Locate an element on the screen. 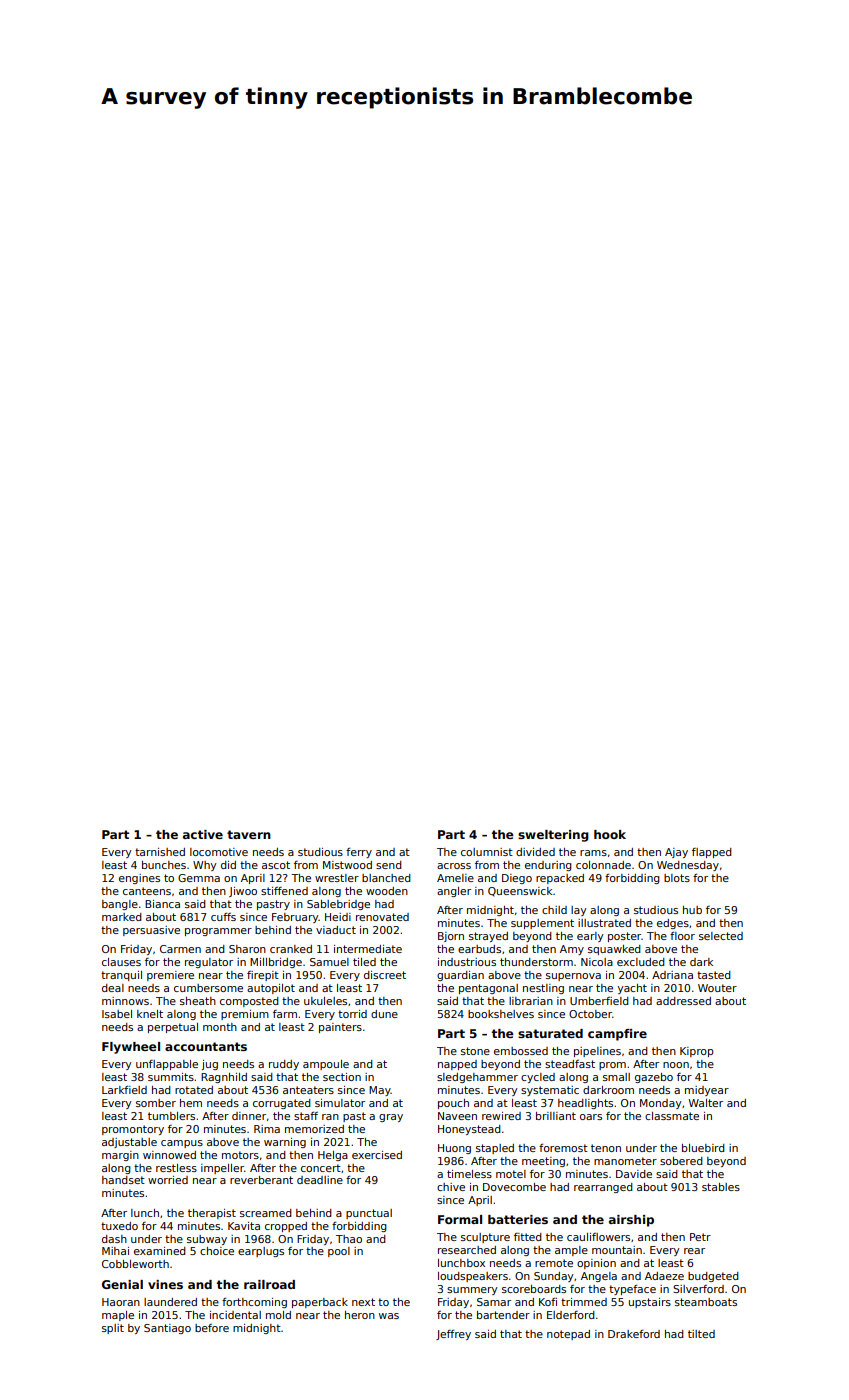  rewired is located at coordinates (501, 1116).
